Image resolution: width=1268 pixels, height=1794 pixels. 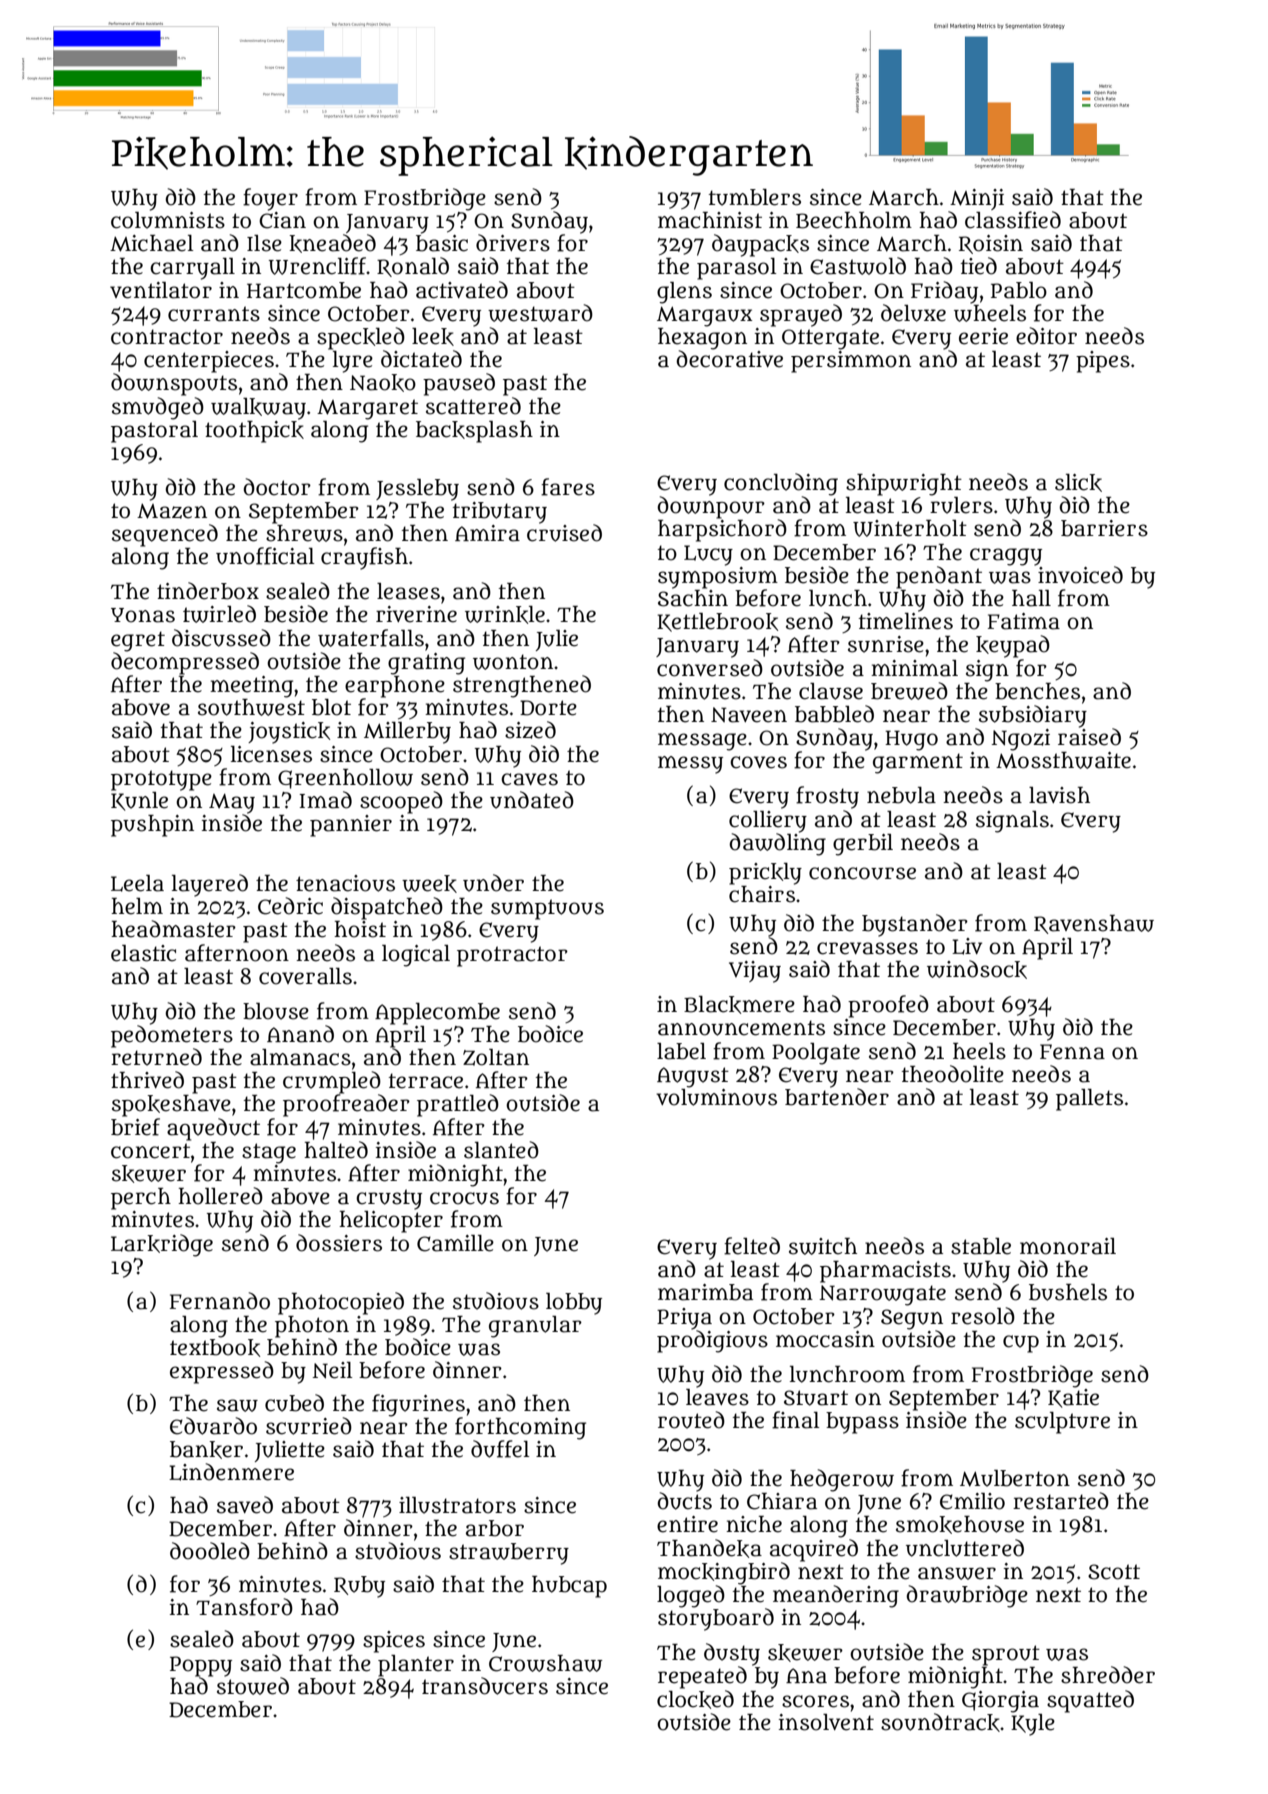 I want to click on ventilator, so click(x=161, y=290).
